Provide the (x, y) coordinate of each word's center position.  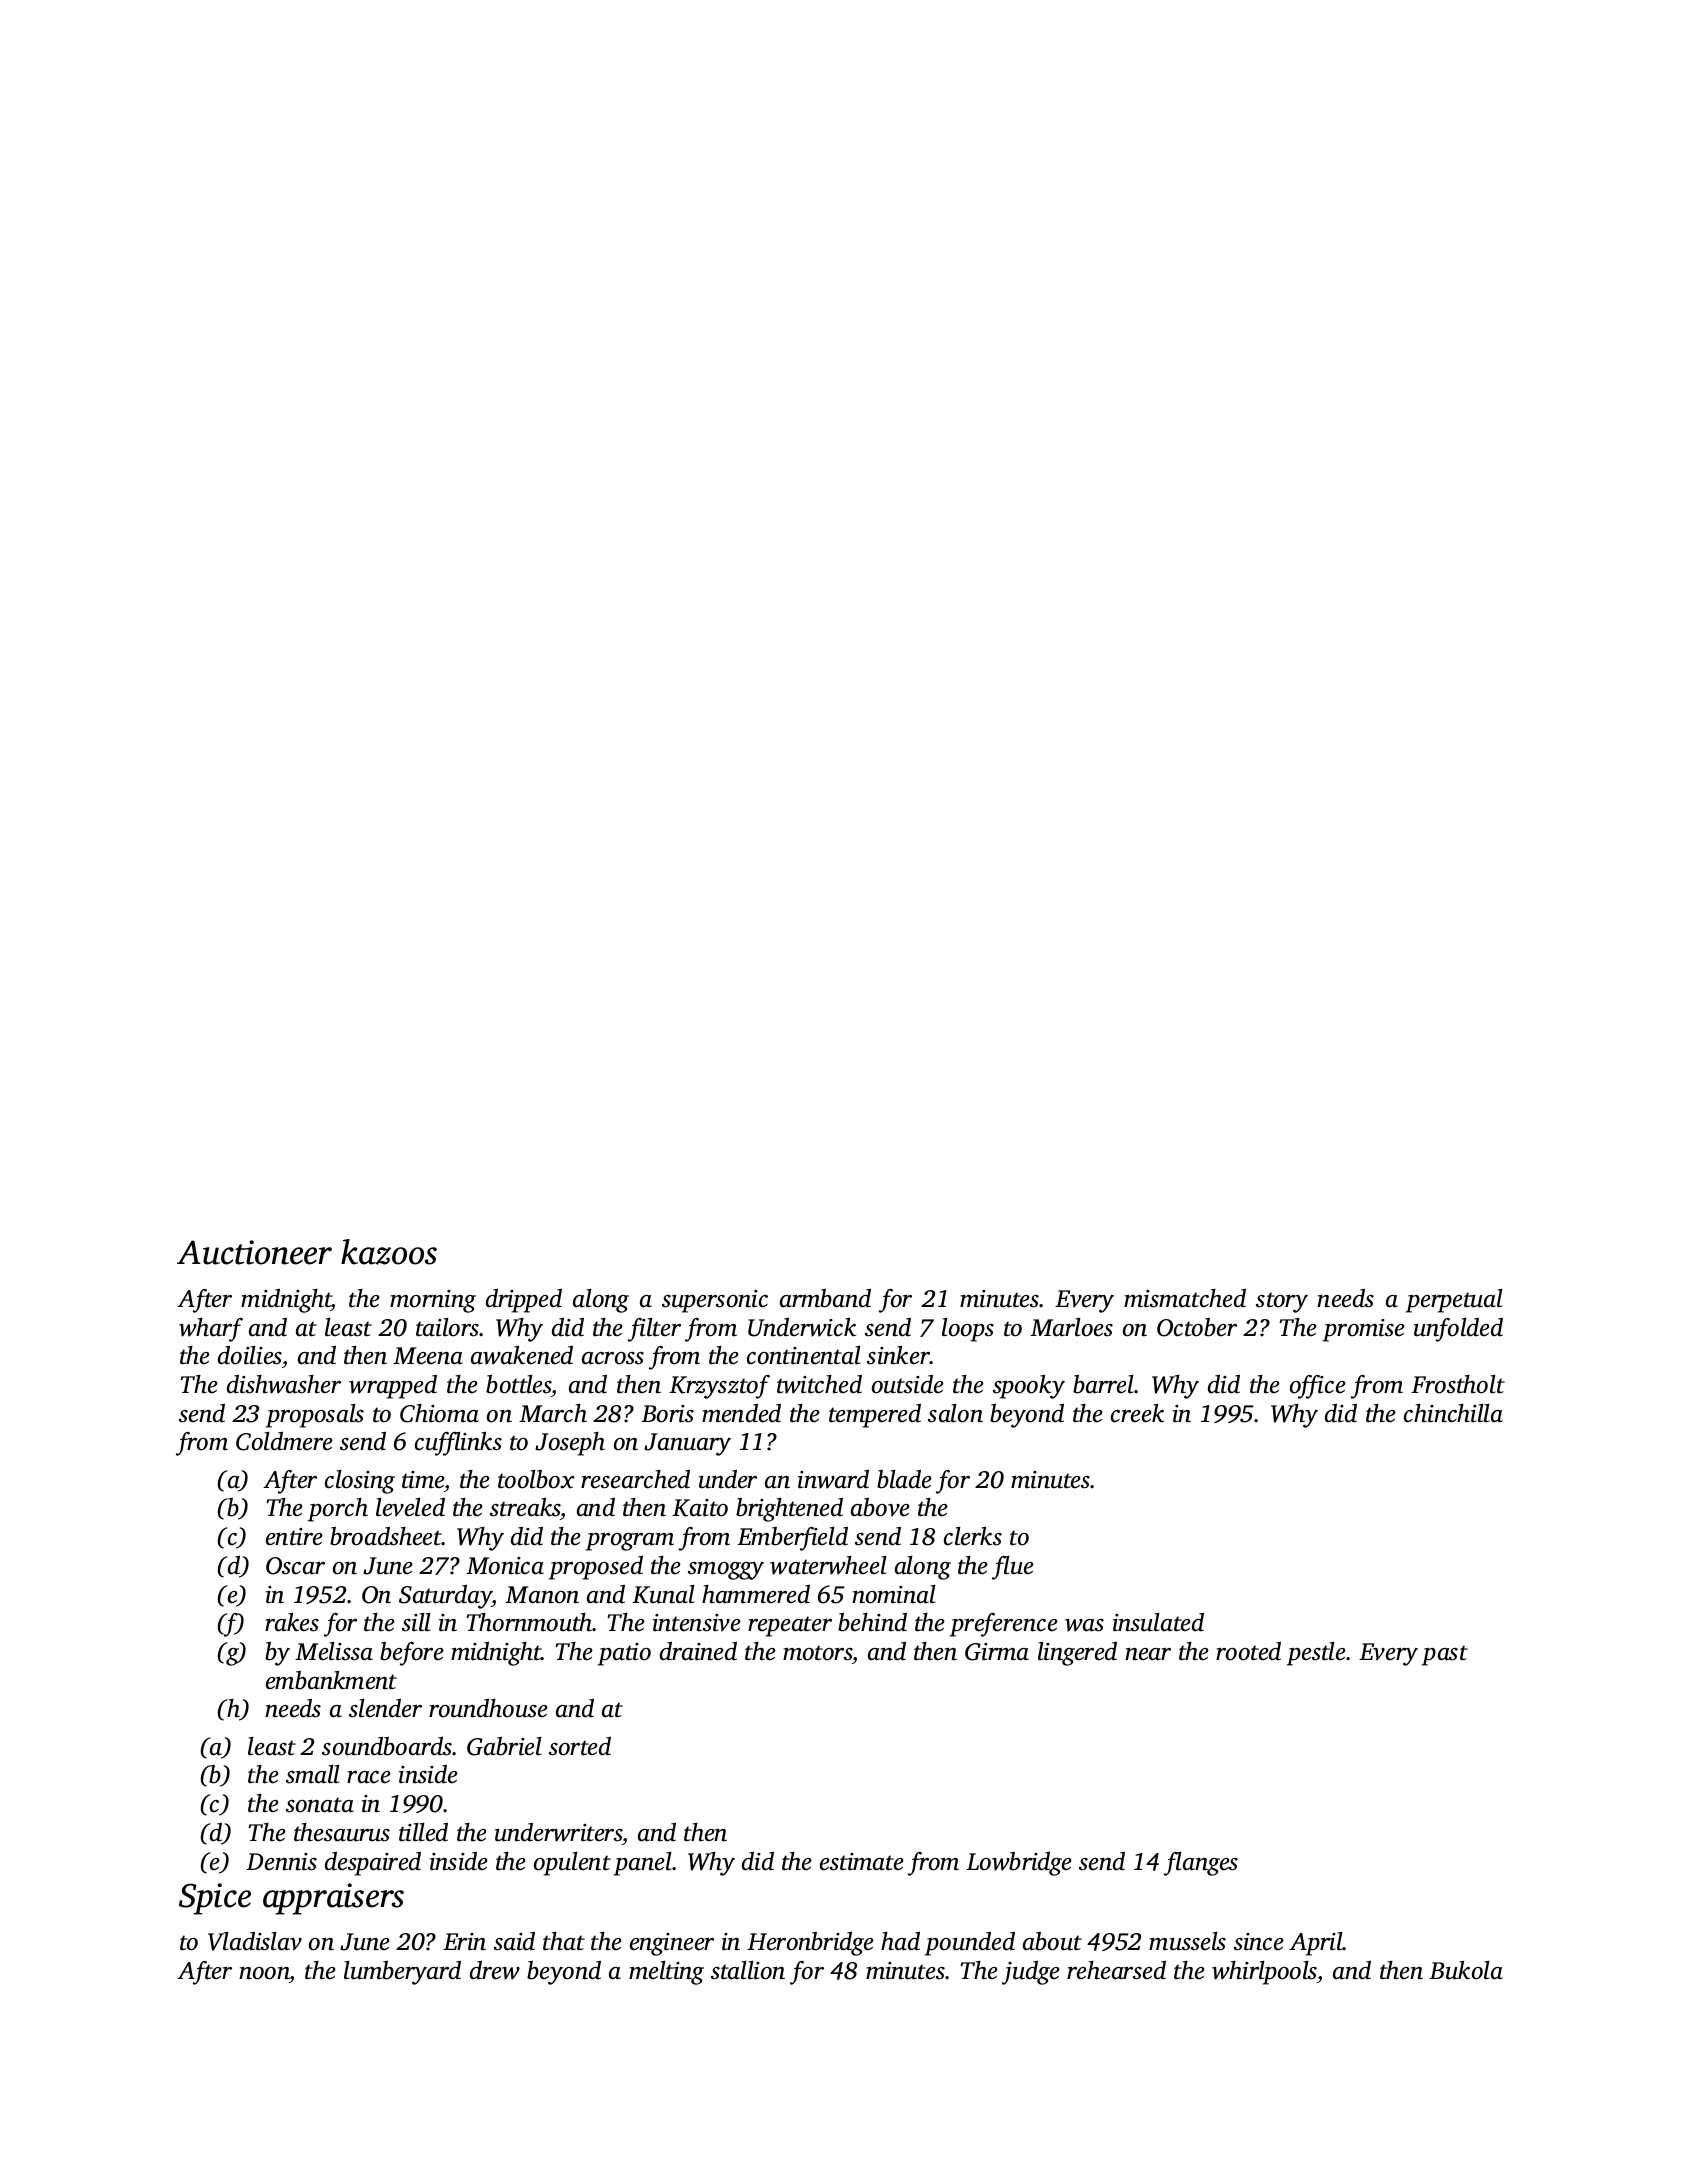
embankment (331, 1680)
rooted (1248, 1651)
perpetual (1454, 1301)
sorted (580, 1746)
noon (264, 1973)
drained (698, 1651)
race (369, 1777)
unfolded (1458, 1330)
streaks (525, 1509)
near (1148, 1654)
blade (904, 1479)
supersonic (715, 1301)
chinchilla (1453, 1413)
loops (968, 1330)
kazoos (389, 1252)
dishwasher (284, 1384)
